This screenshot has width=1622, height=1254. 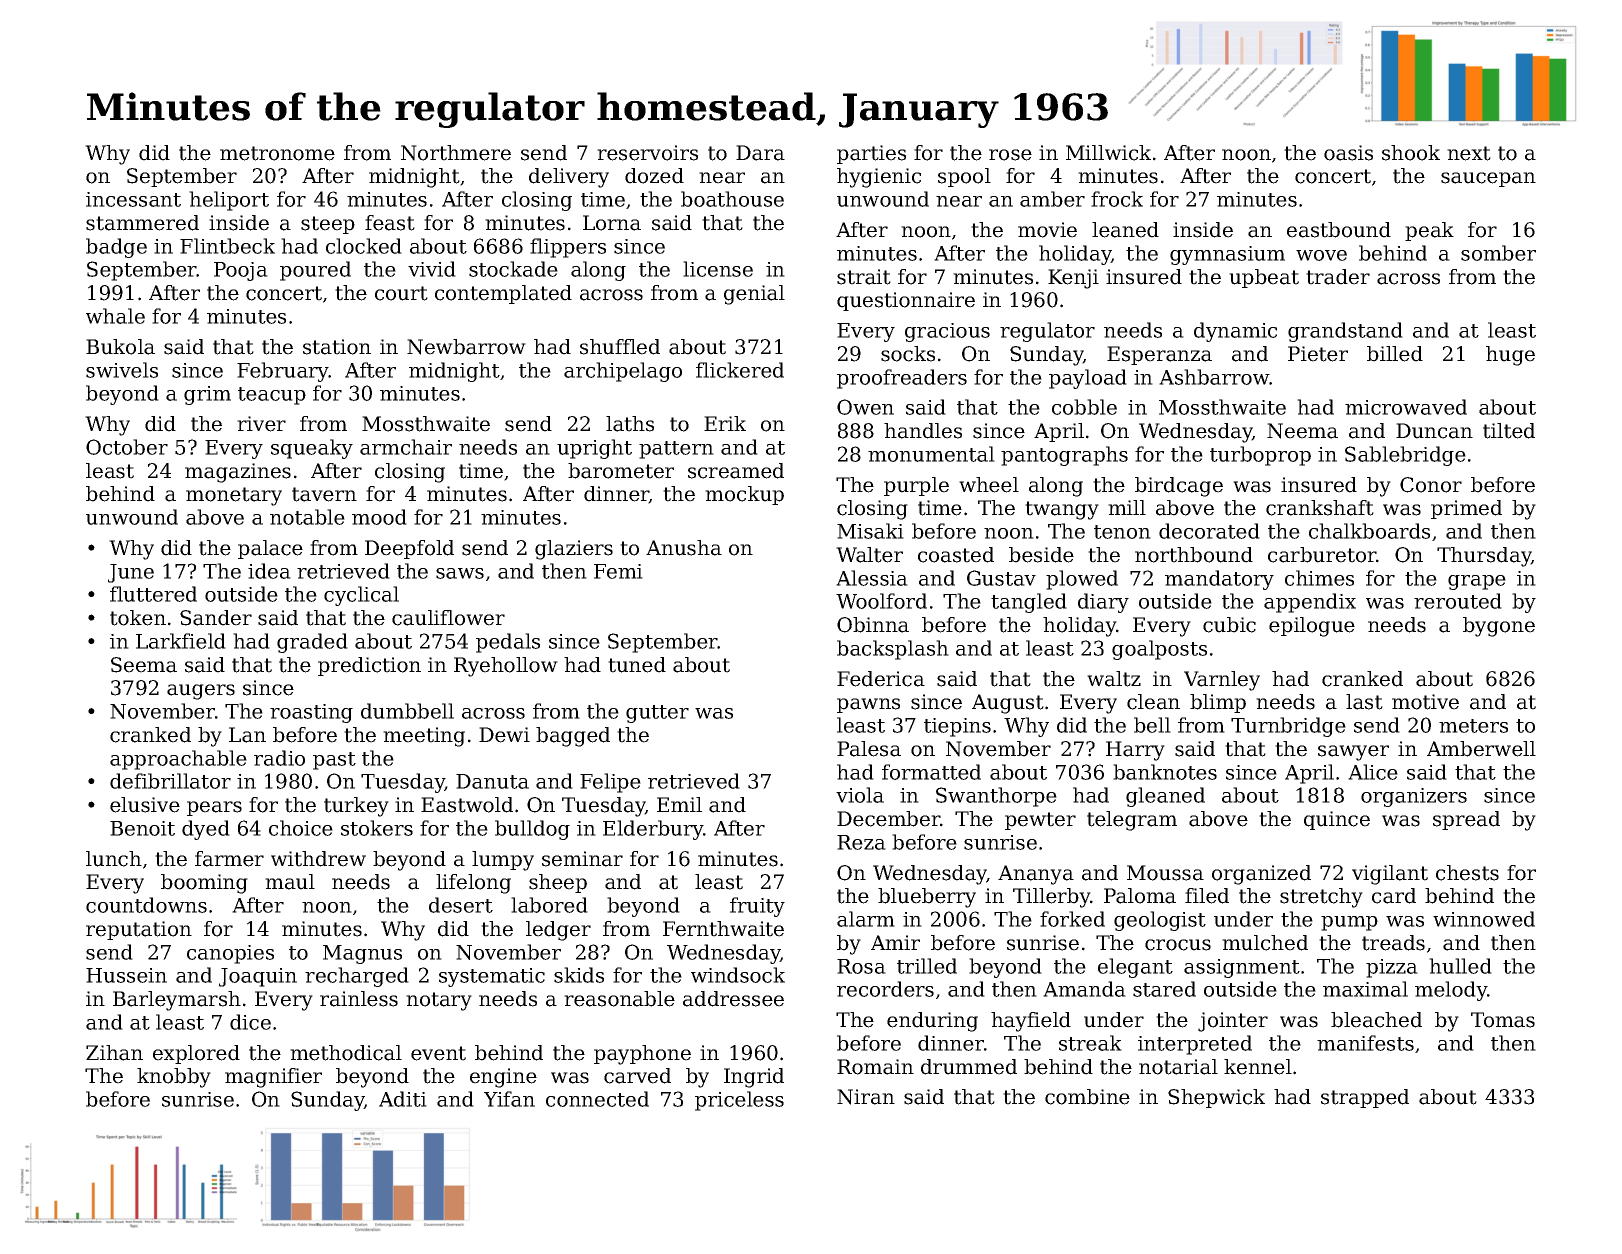 I want to click on meters, so click(x=1473, y=726).
